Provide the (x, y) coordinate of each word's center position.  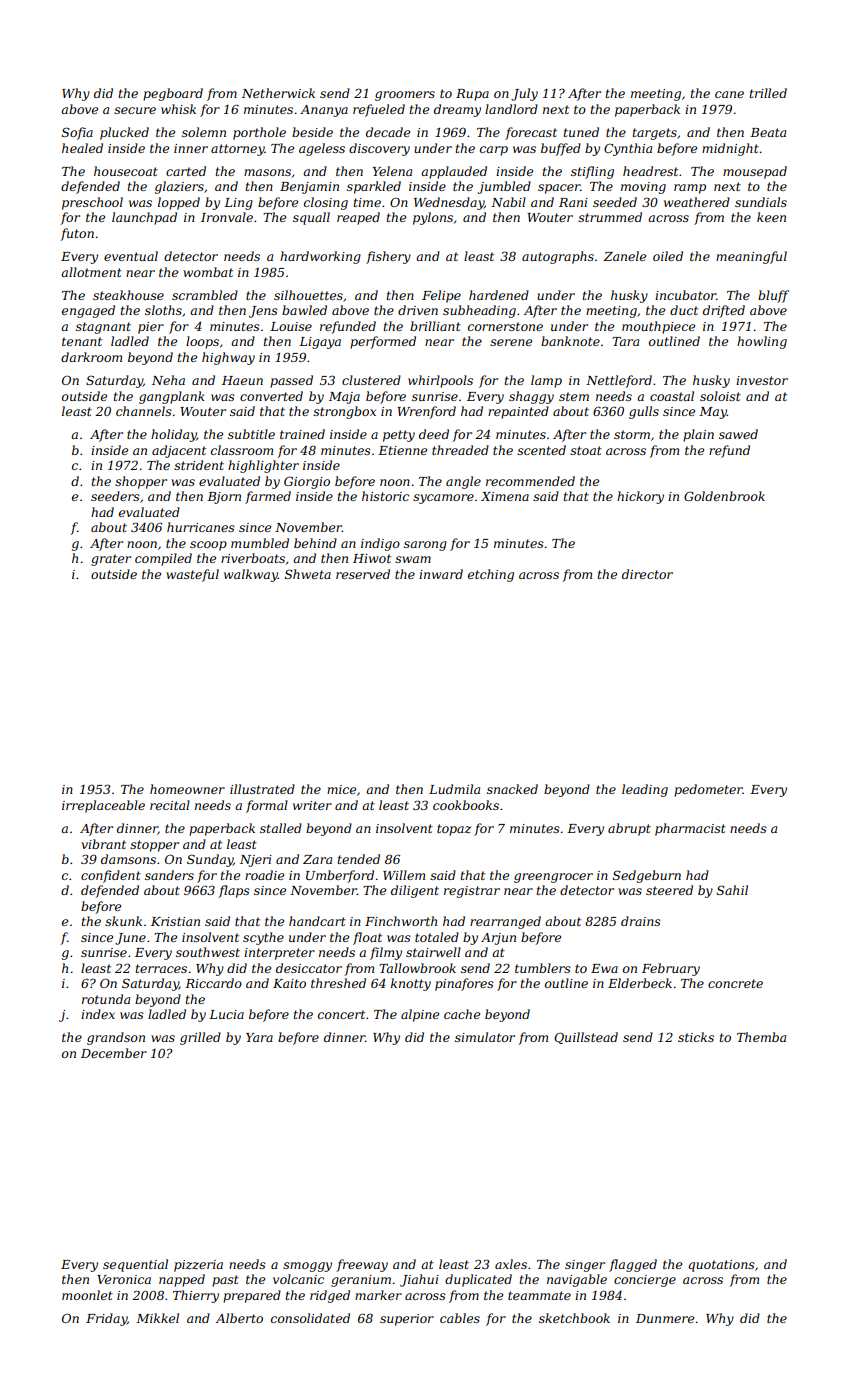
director (647, 574)
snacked (512, 789)
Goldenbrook (724, 496)
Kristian (175, 921)
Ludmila (454, 789)
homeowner (187, 789)
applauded (454, 172)
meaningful (751, 257)
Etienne (402, 450)
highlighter (263, 466)
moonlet (87, 1295)
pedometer (708, 790)
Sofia (77, 133)
